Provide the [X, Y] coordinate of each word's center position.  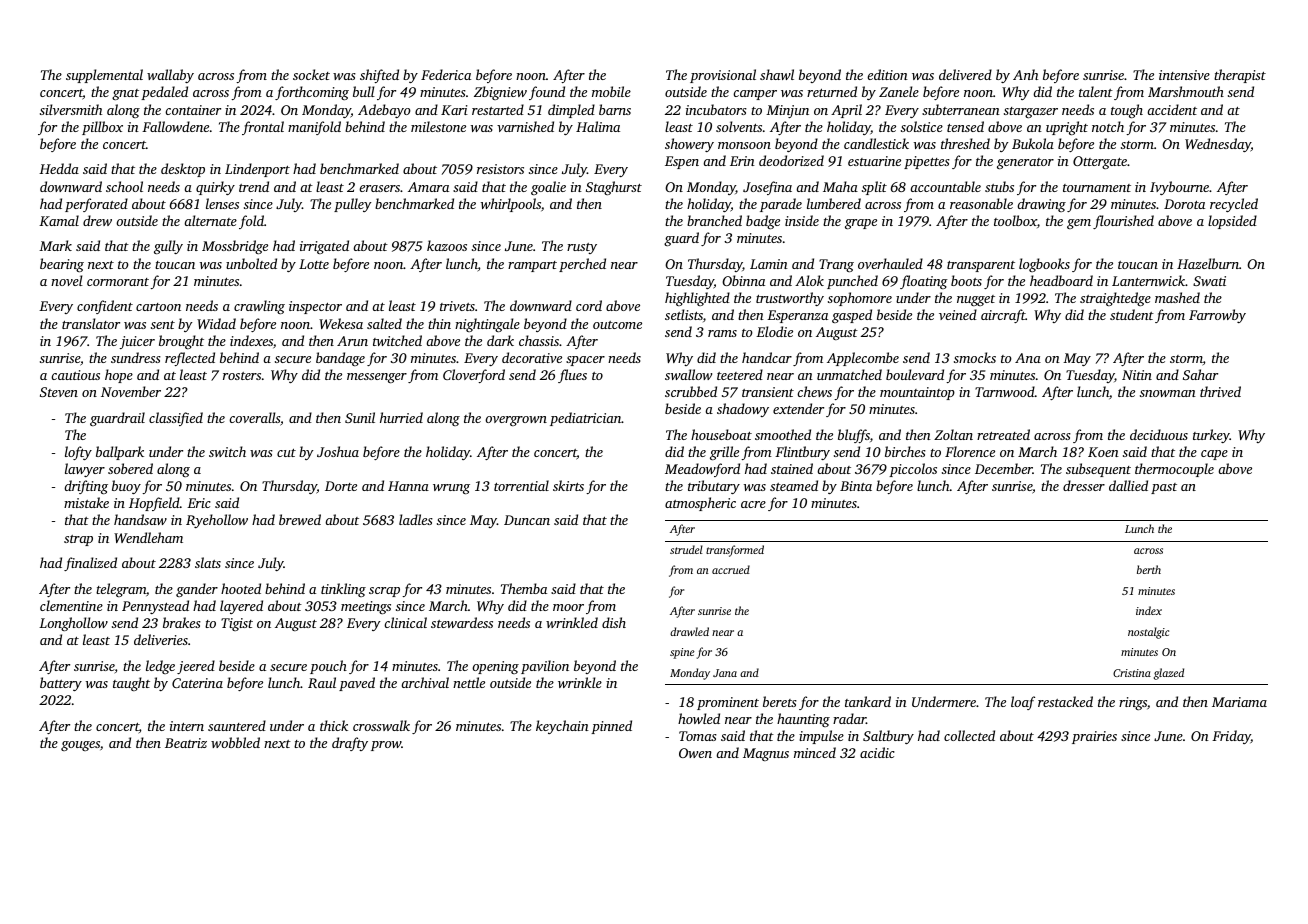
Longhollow [73, 624]
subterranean [961, 109]
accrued [731, 569]
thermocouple [1174, 470]
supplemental [104, 76]
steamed [794, 485]
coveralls [254, 417]
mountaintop [917, 393]
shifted [379, 76]
